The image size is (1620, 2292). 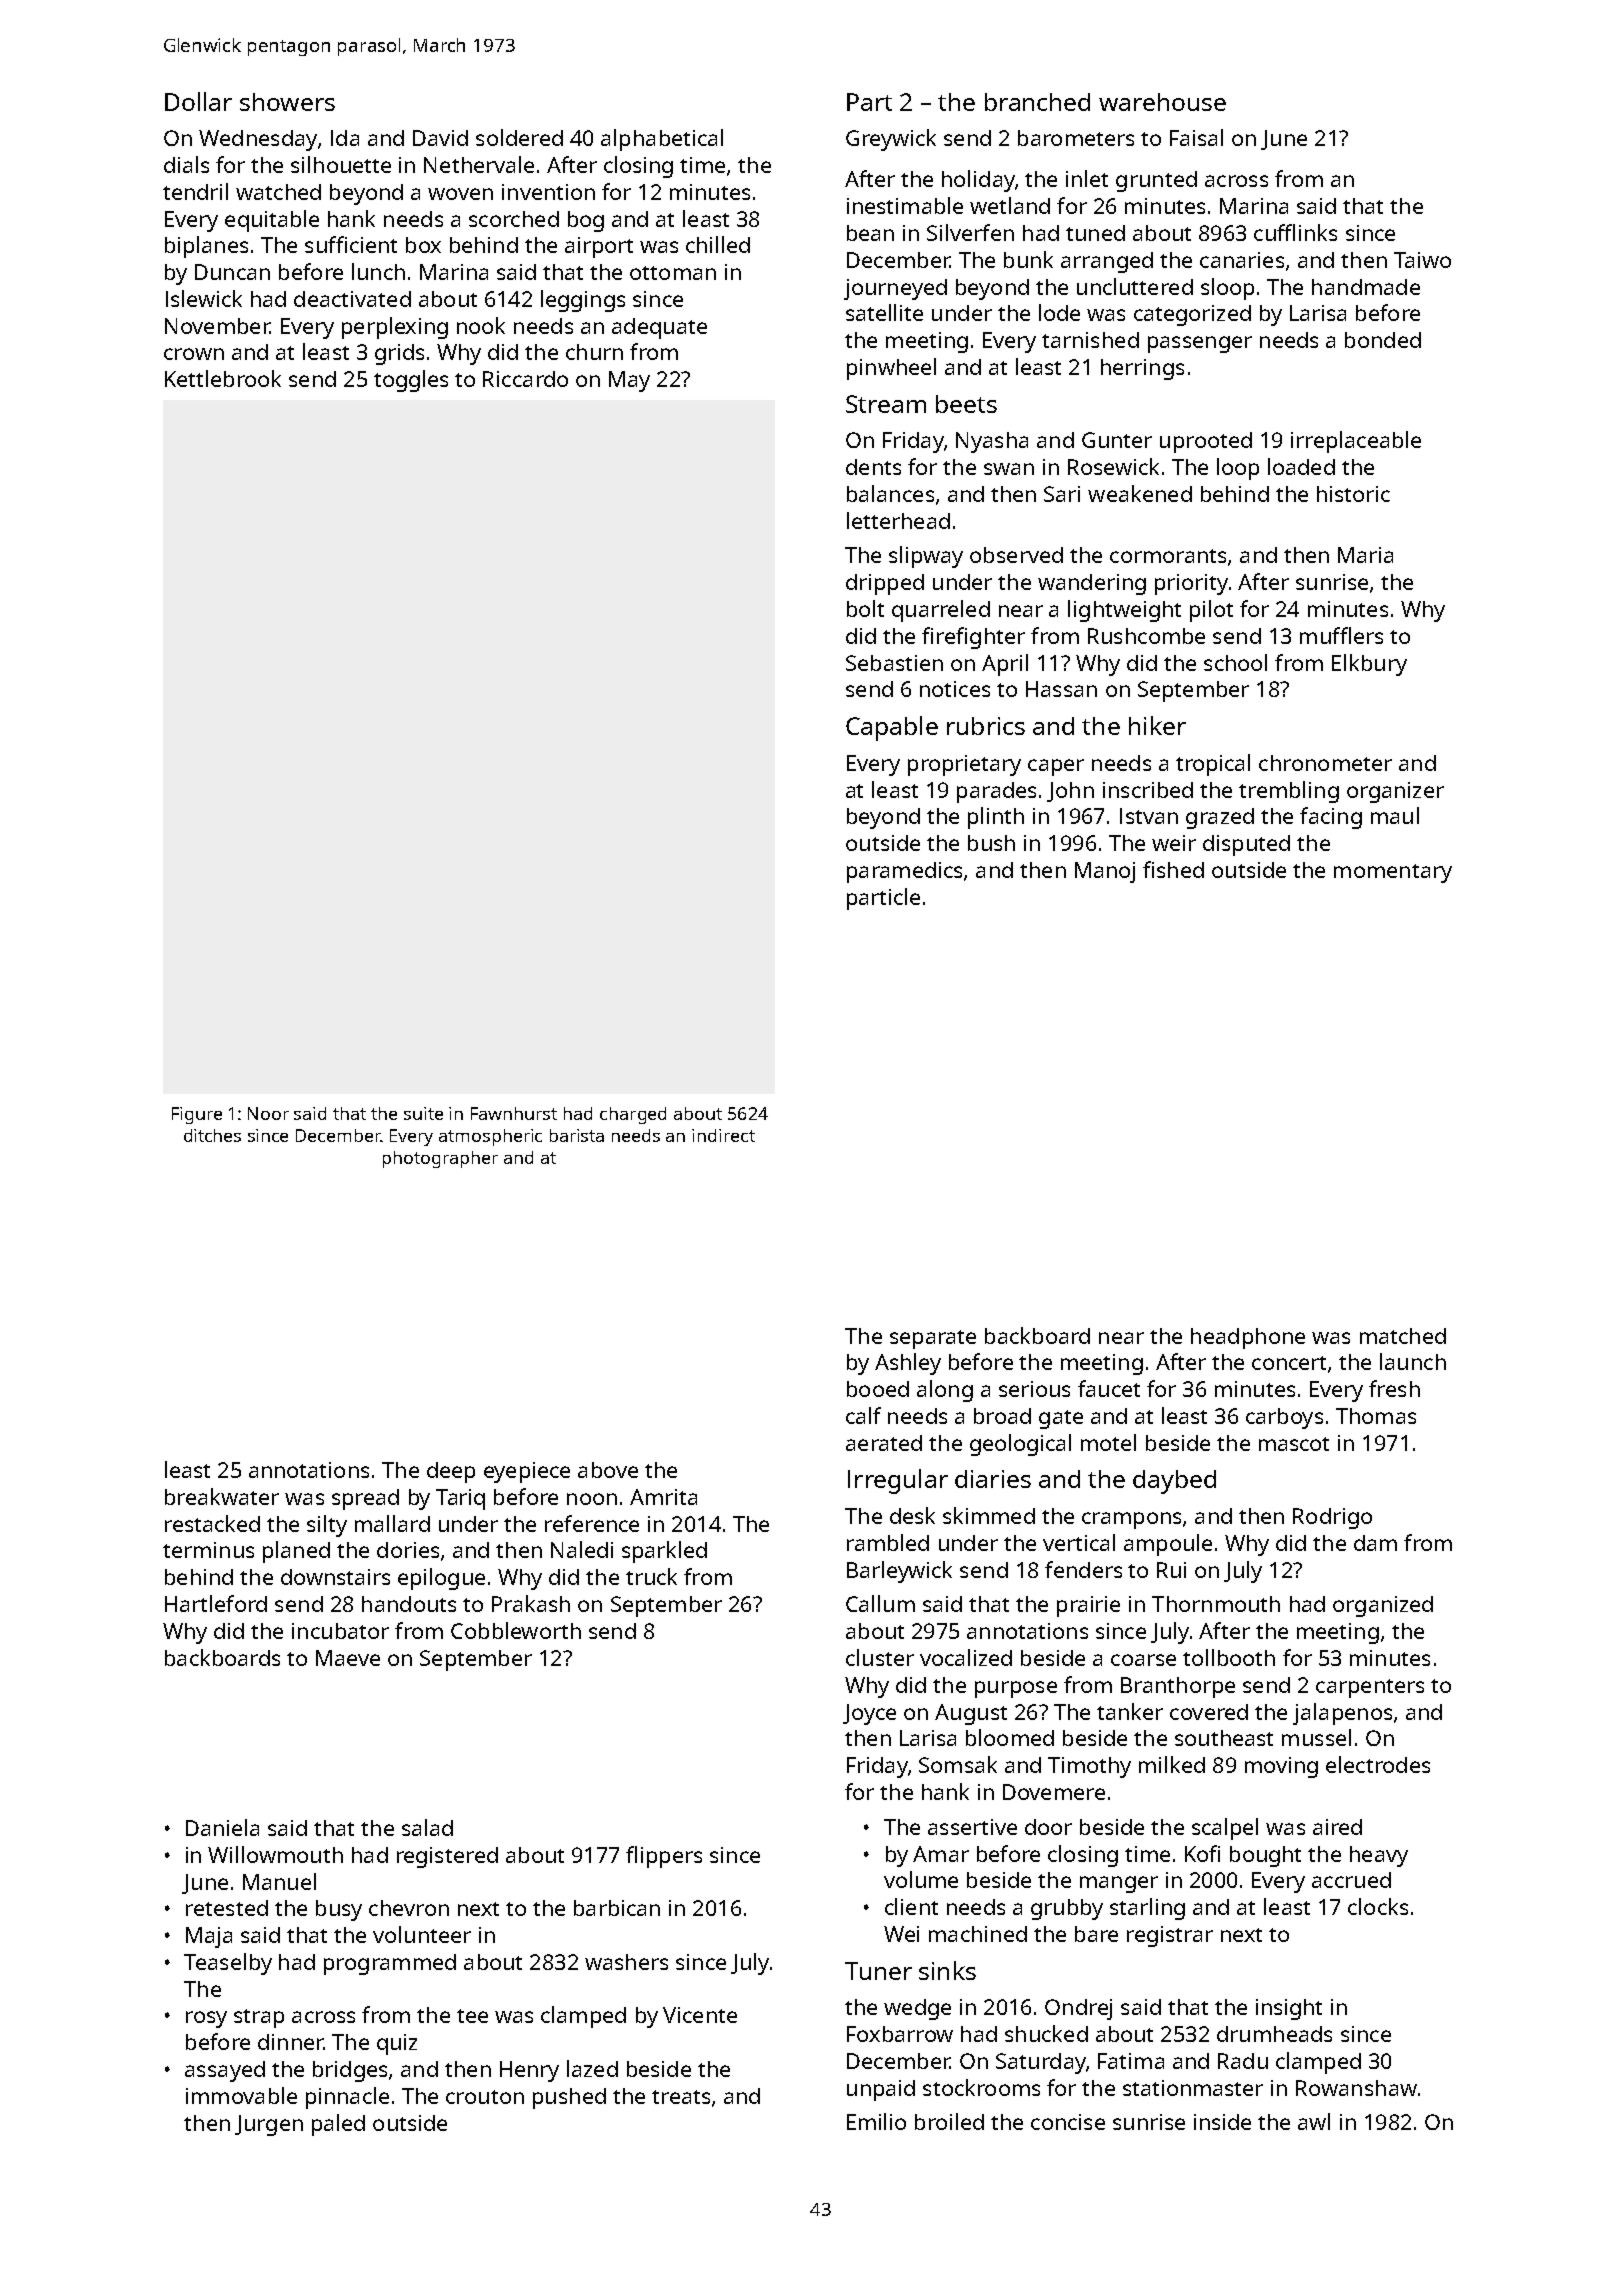 I want to click on warehouse, so click(x=1162, y=102).
